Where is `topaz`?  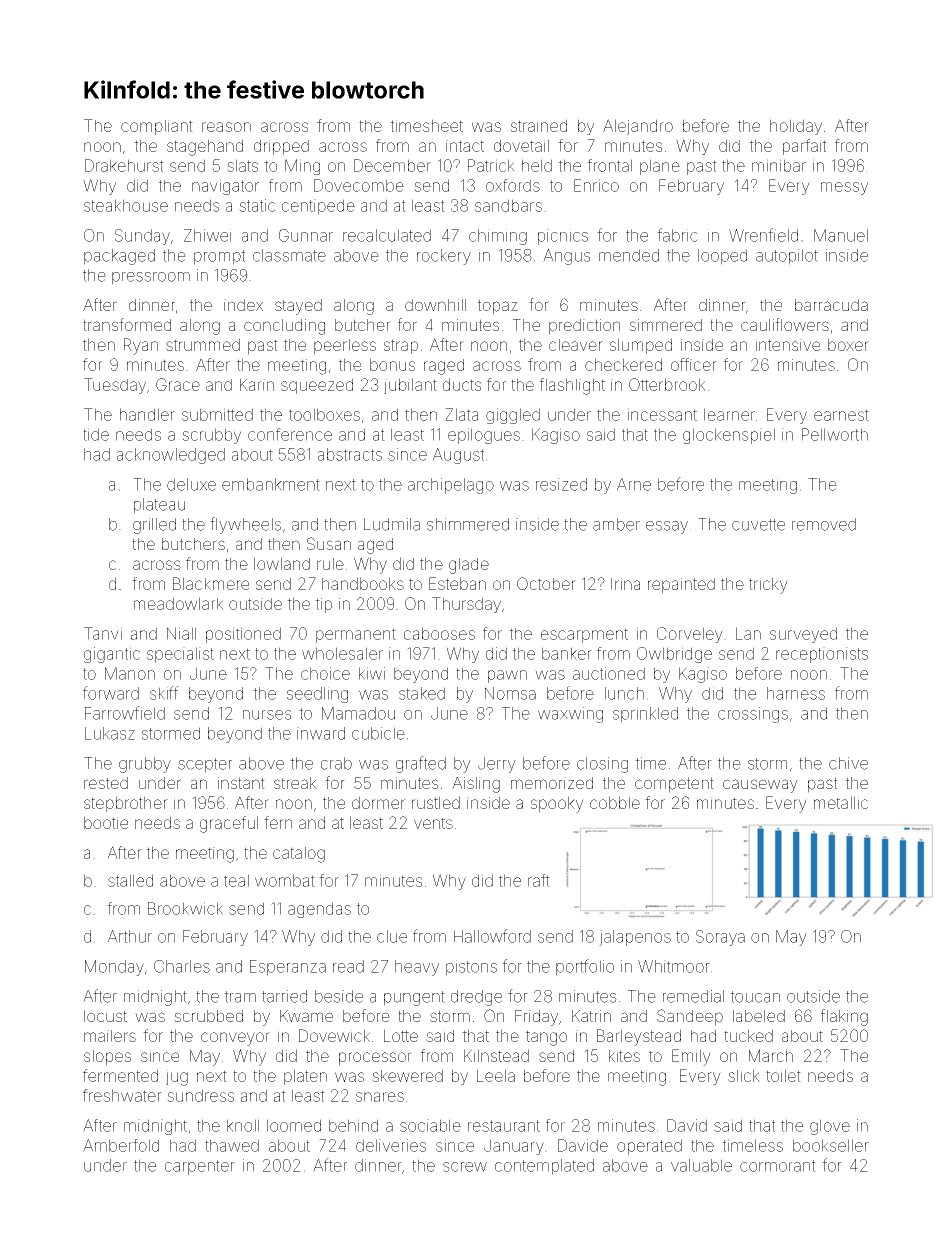
topaz is located at coordinates (498, 307).
